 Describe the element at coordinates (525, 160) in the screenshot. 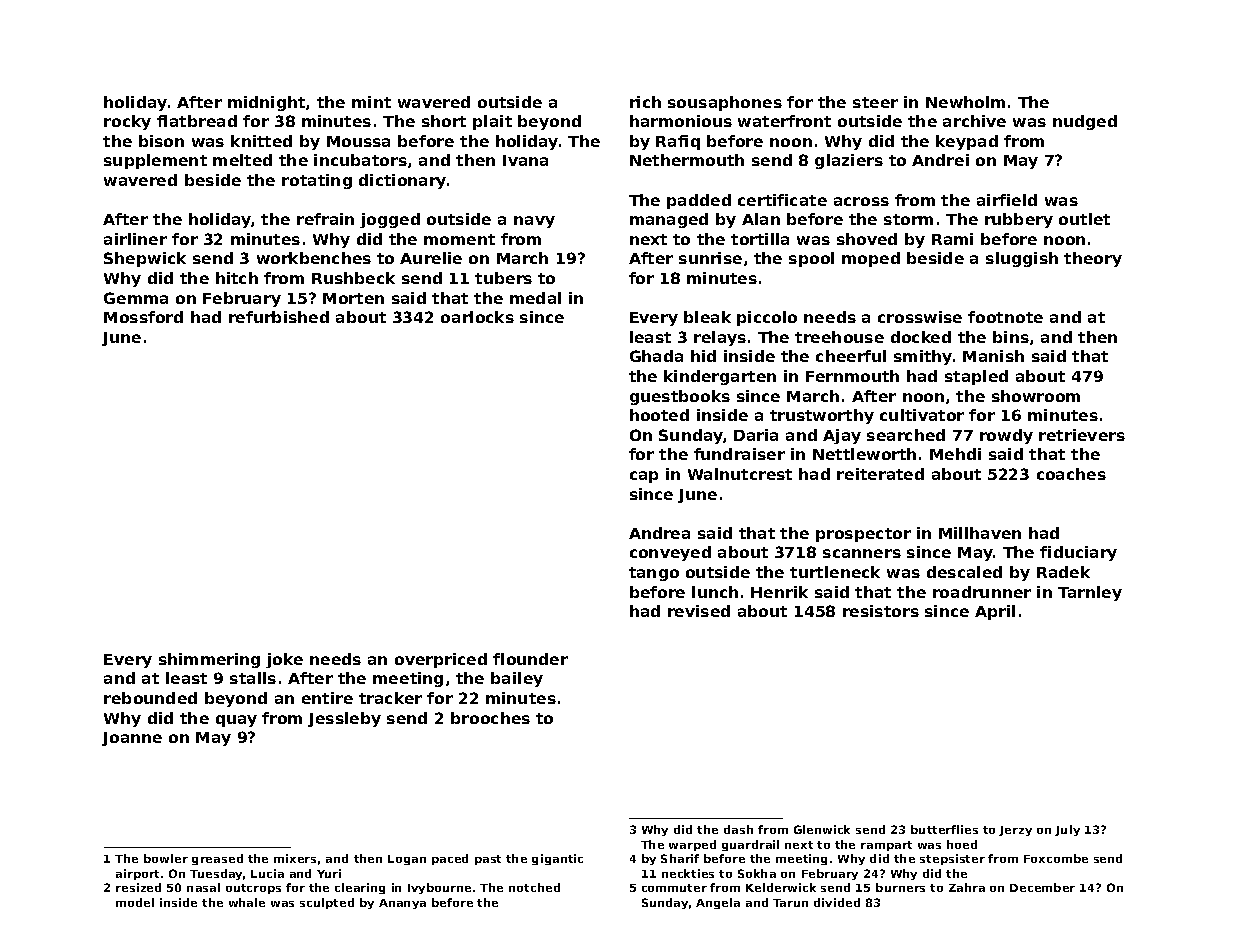

I see `Ivana` at that location.
